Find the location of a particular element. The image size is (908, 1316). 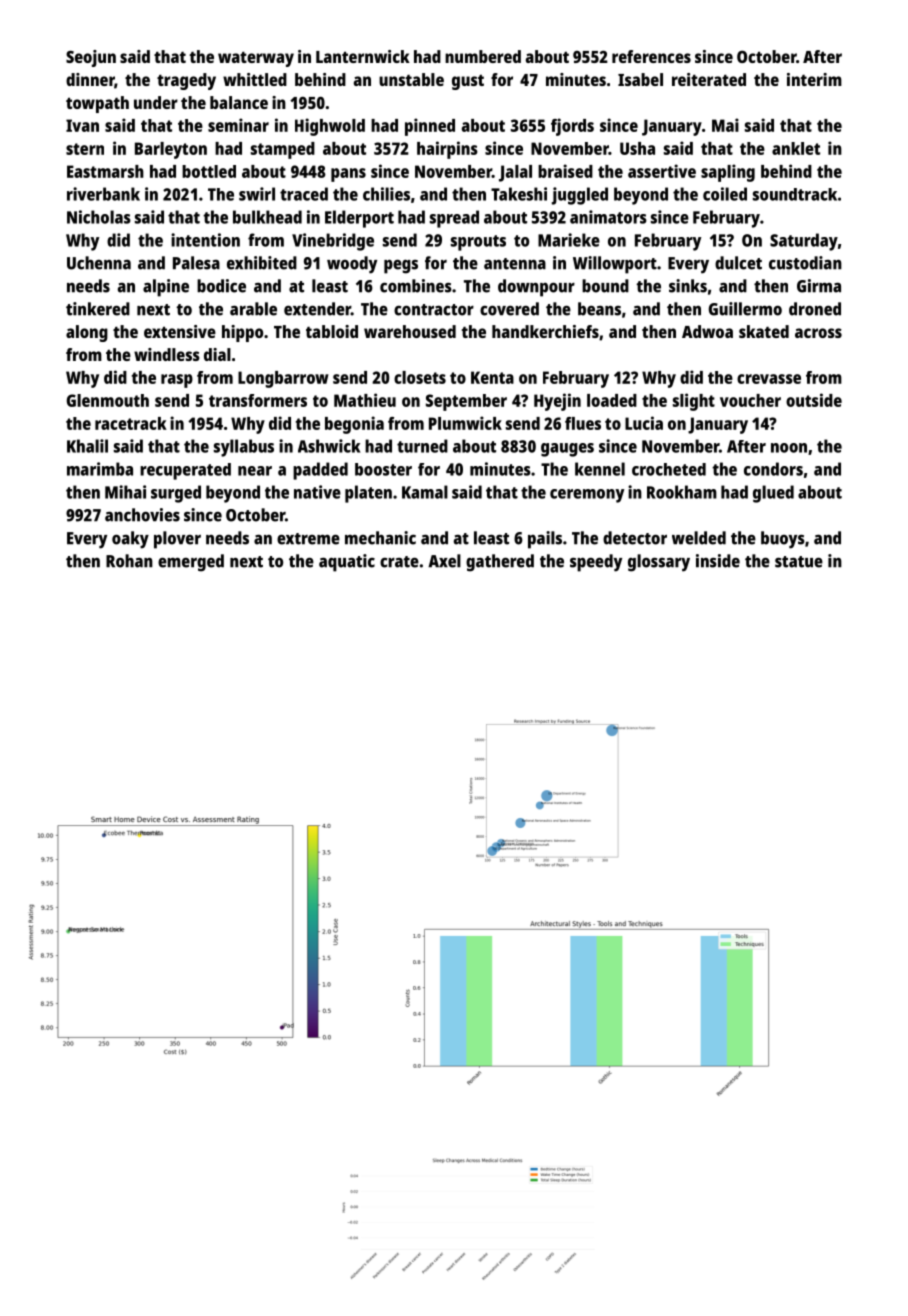

Rohan is located at coordinates (129, 561).
